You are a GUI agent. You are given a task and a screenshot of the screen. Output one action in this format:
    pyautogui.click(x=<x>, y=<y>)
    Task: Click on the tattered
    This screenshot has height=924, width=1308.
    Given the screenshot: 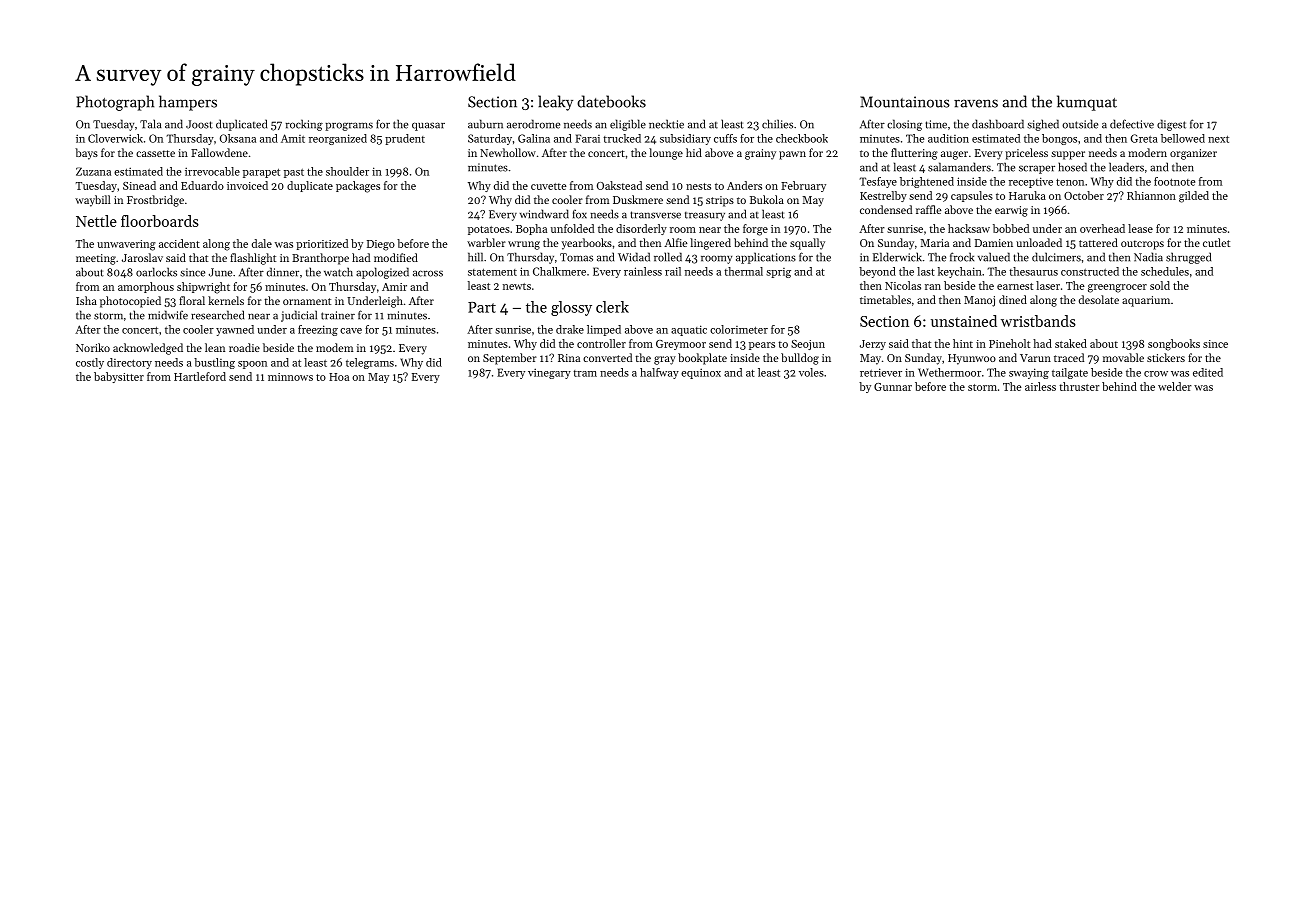 What is the action you would take?
    pyautogui.click(x=1098, y=242)
